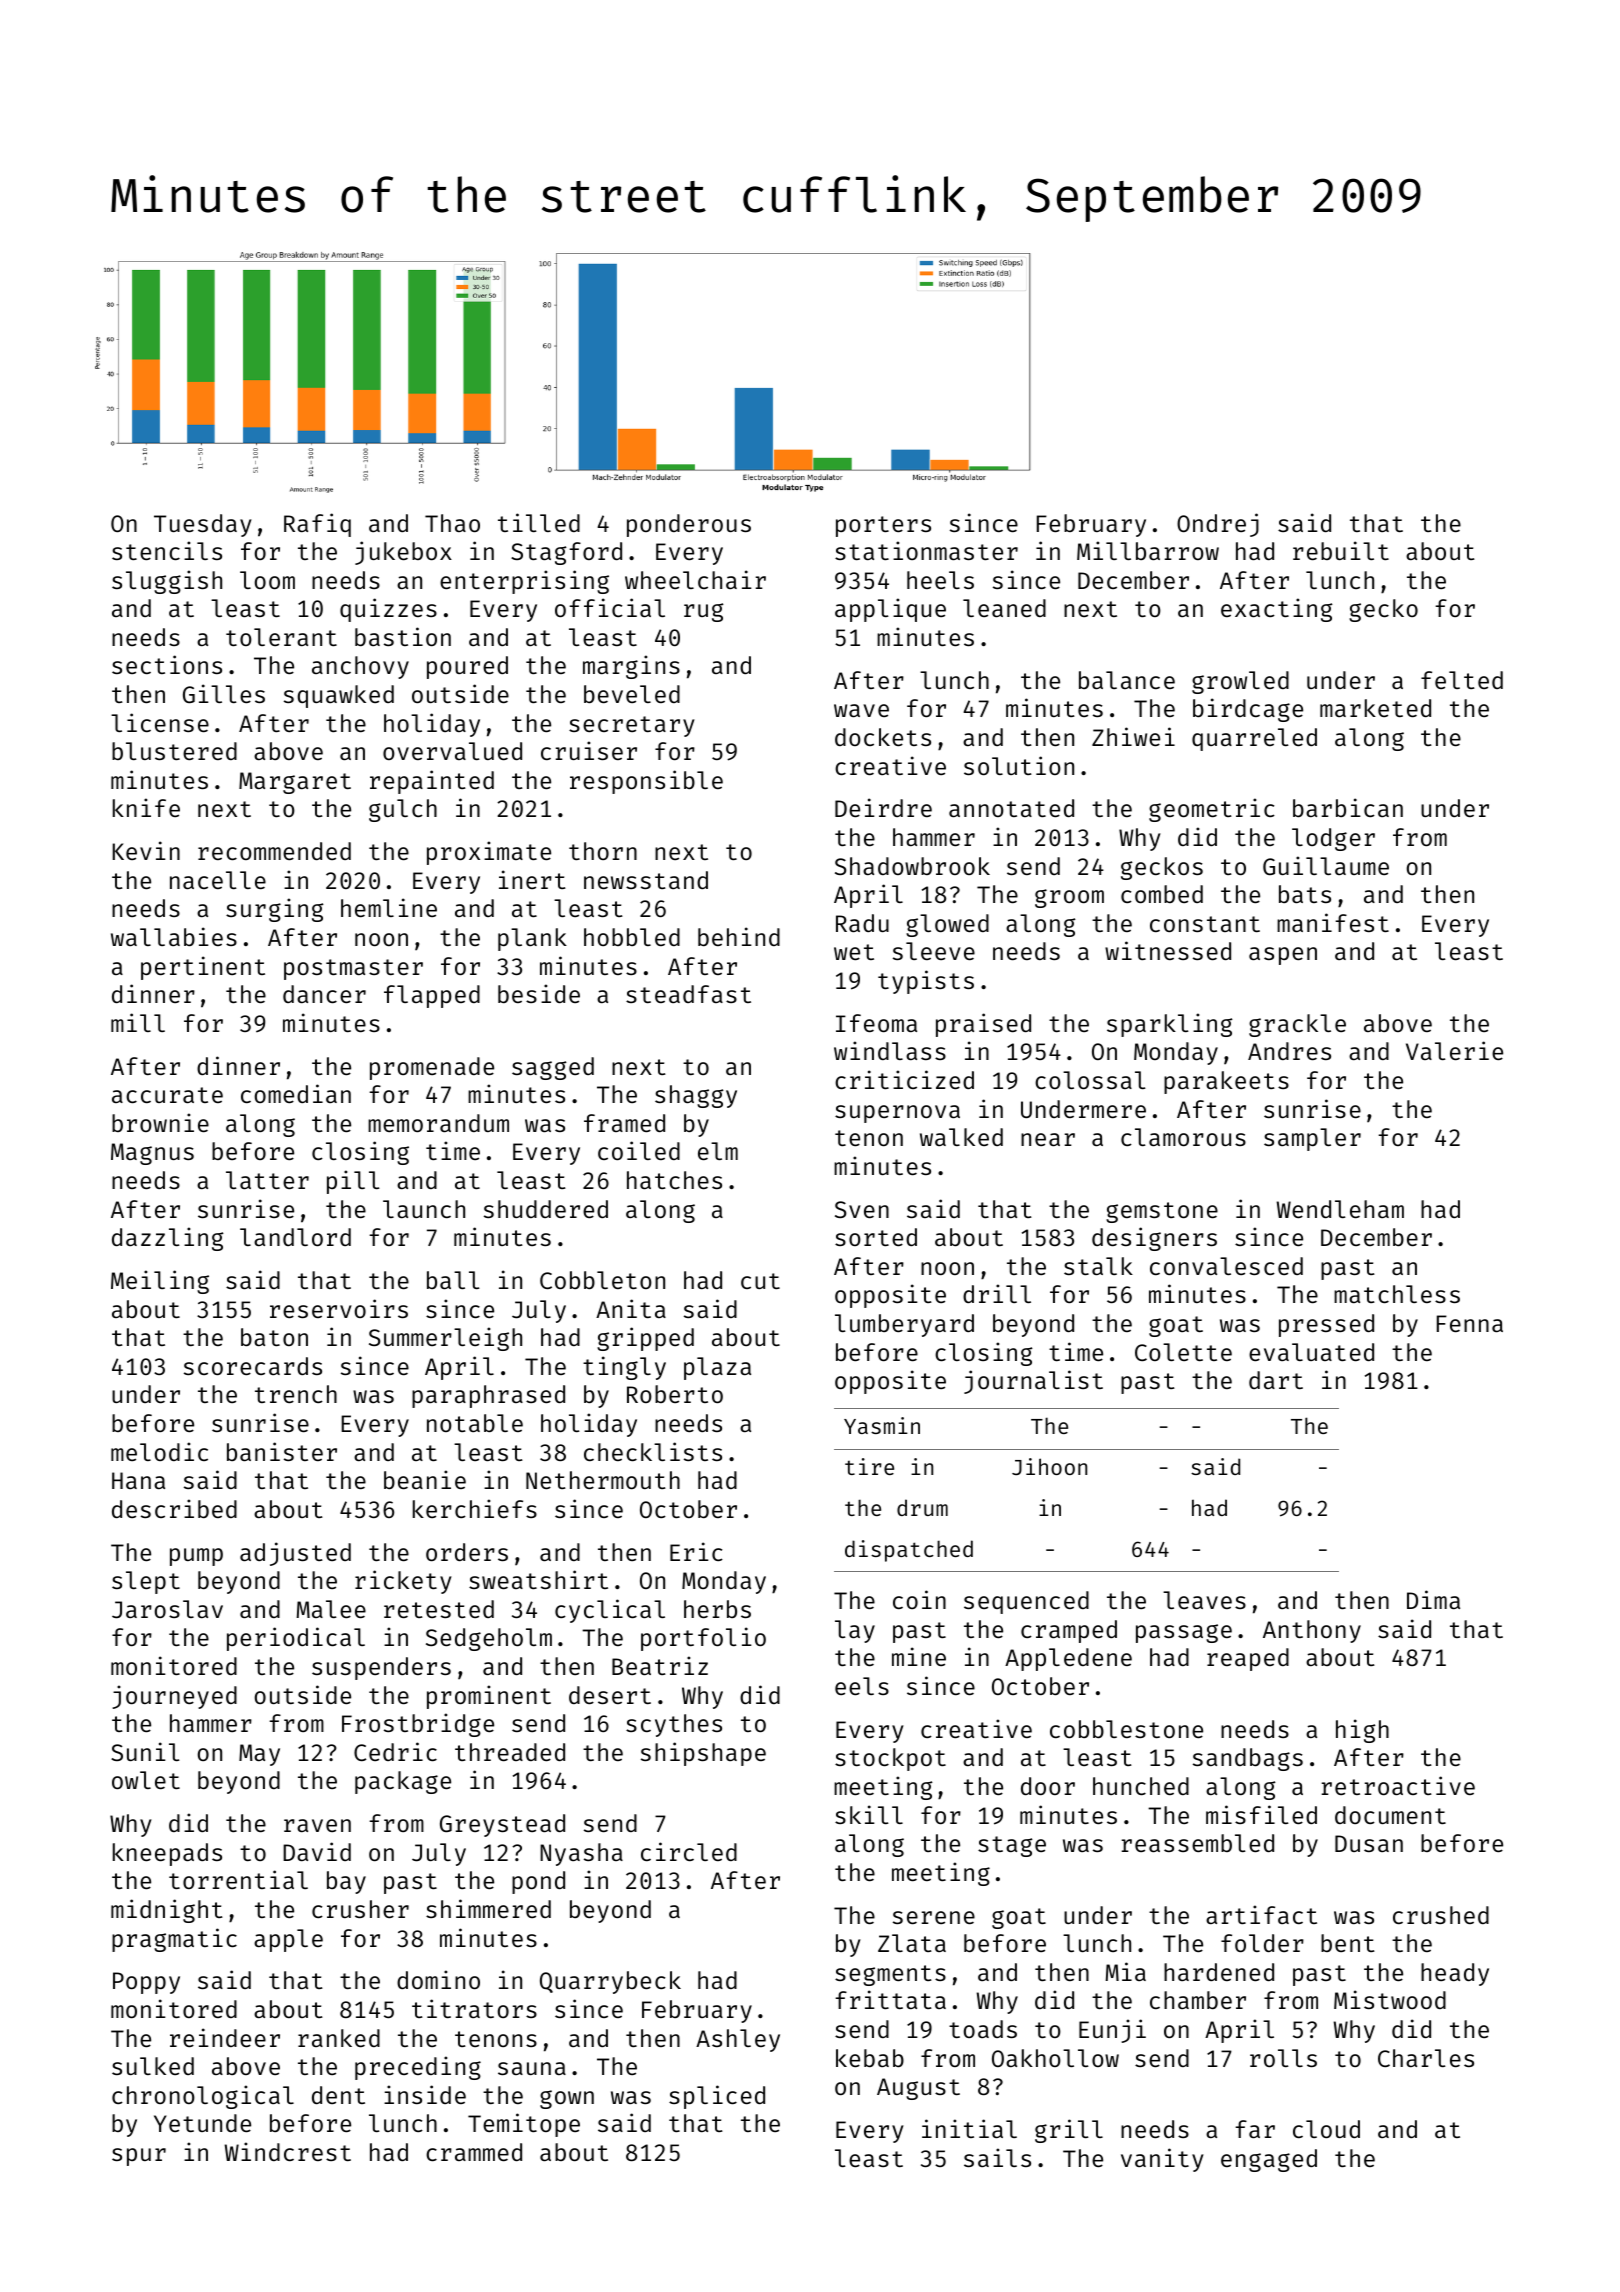 This screenshot has height=2292, width=1620. I want to click on skill, so click(869, 1814).
